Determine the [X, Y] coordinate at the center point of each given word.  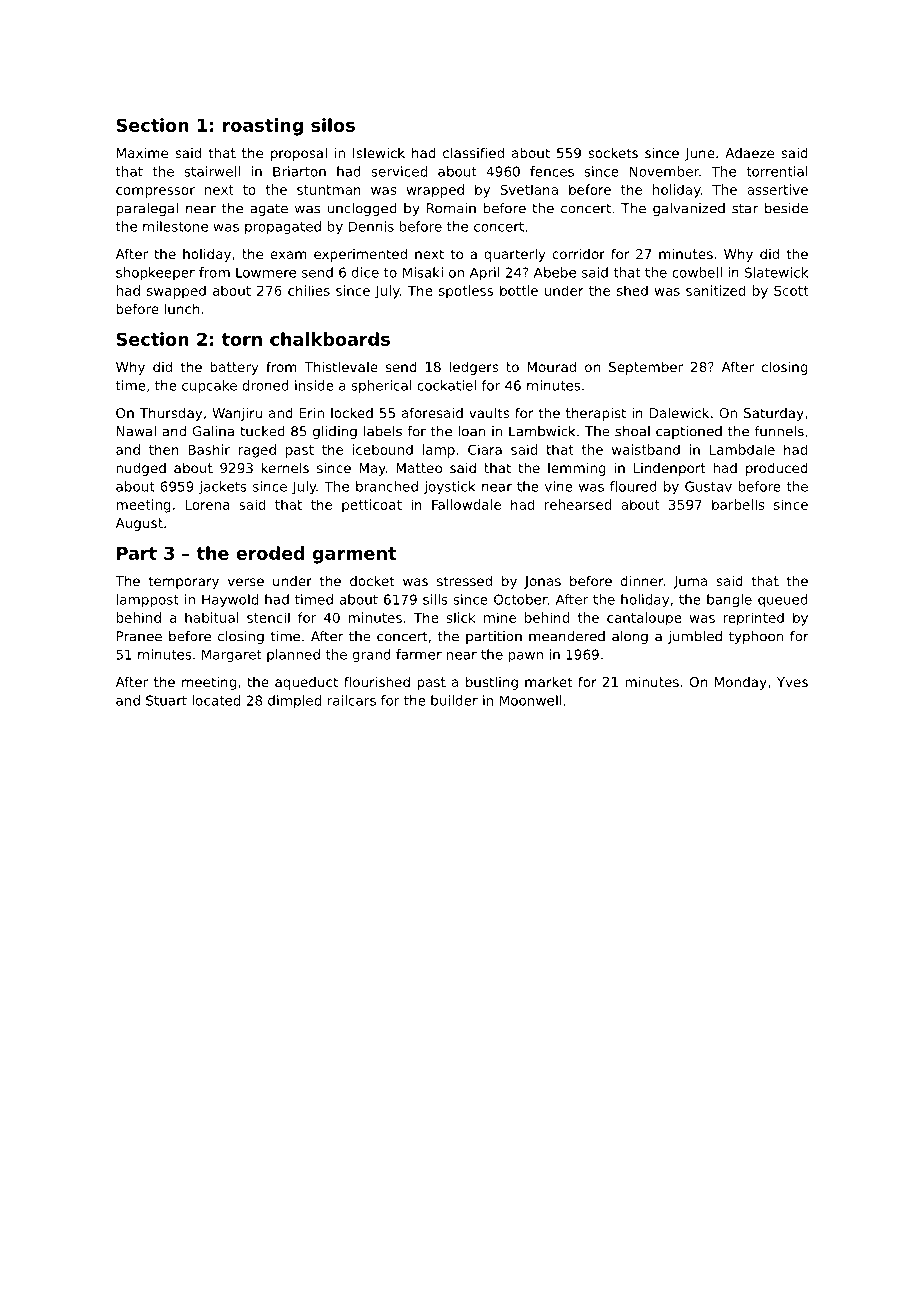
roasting [263, 127]
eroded [270, 553]
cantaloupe [644, 619]
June [700, 154]
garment [354, 555]
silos [333, 125]
